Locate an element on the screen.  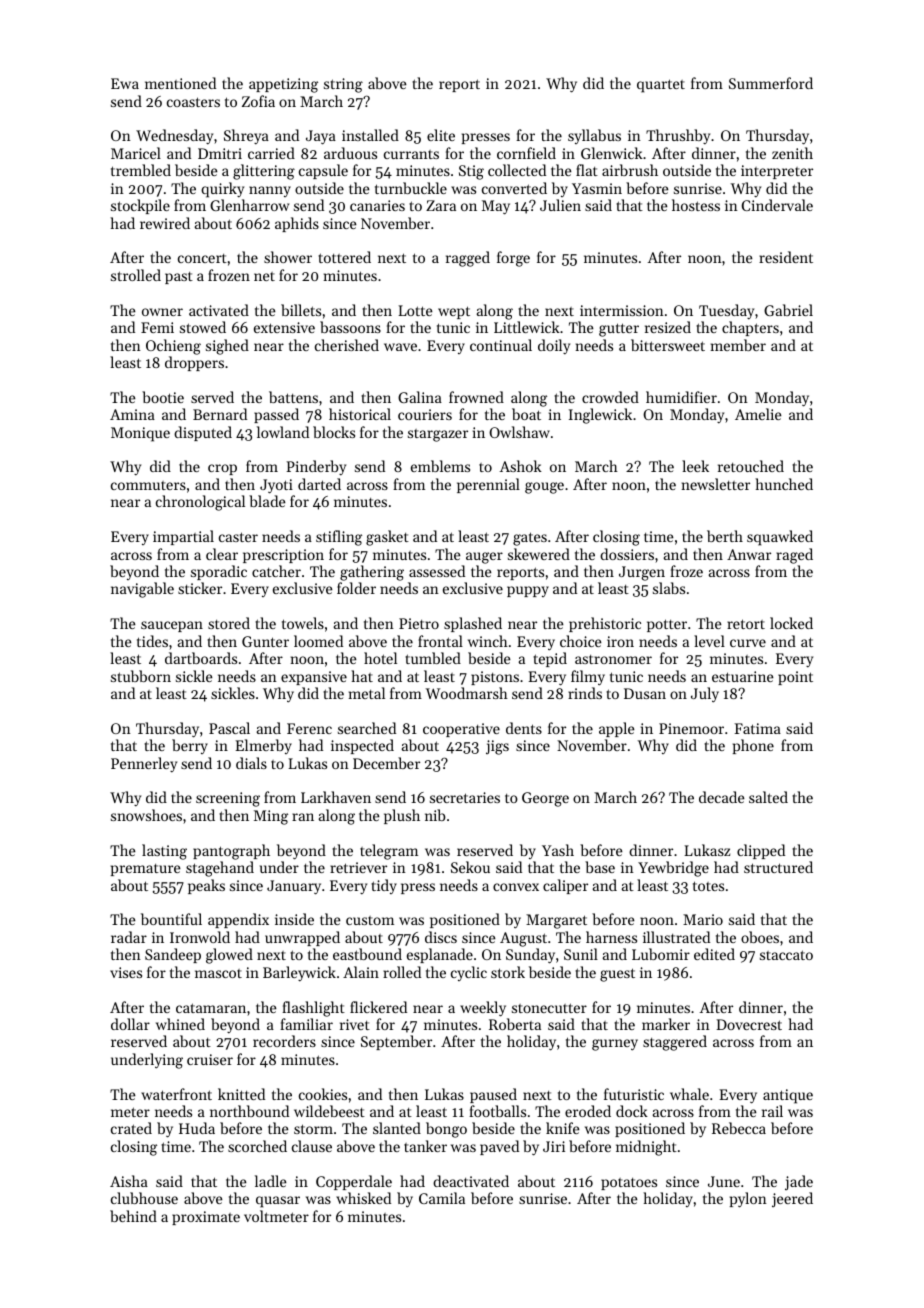
proximate is located at coordinates (206, 1218).
